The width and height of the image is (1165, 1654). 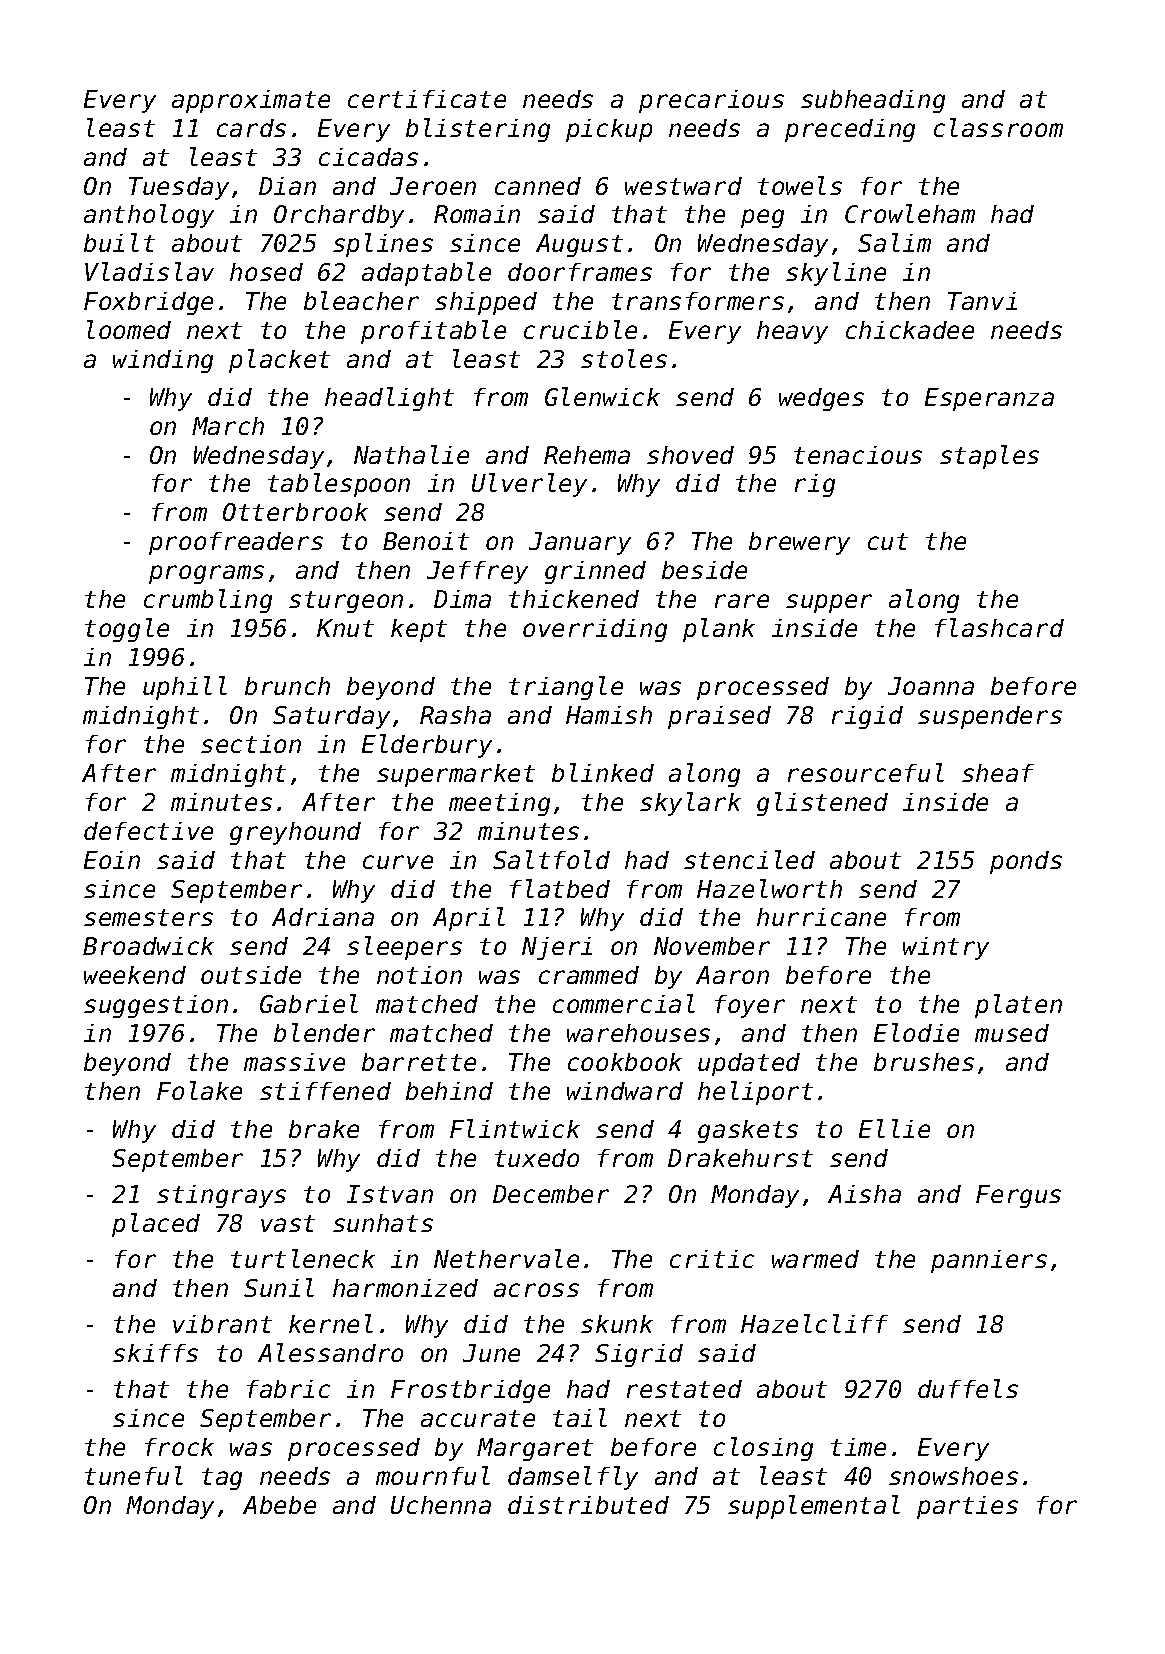 What do you see at coordinates (595, 630) in the image?
I see `overriding` at bounding box center [595, 630].
